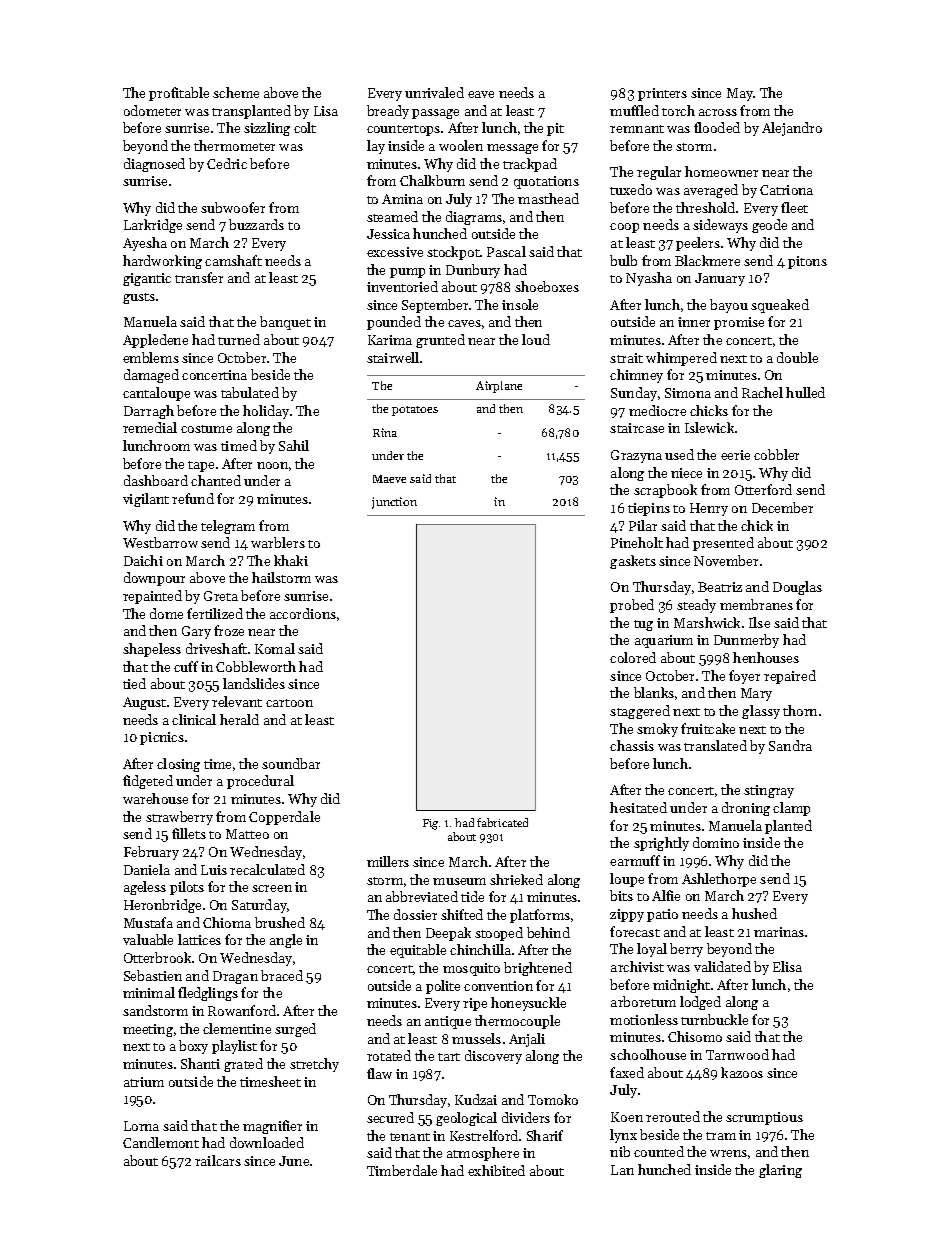  Describe the element at coordinates (146, 500) in the screenshot. I see `vigilant` at that location.
